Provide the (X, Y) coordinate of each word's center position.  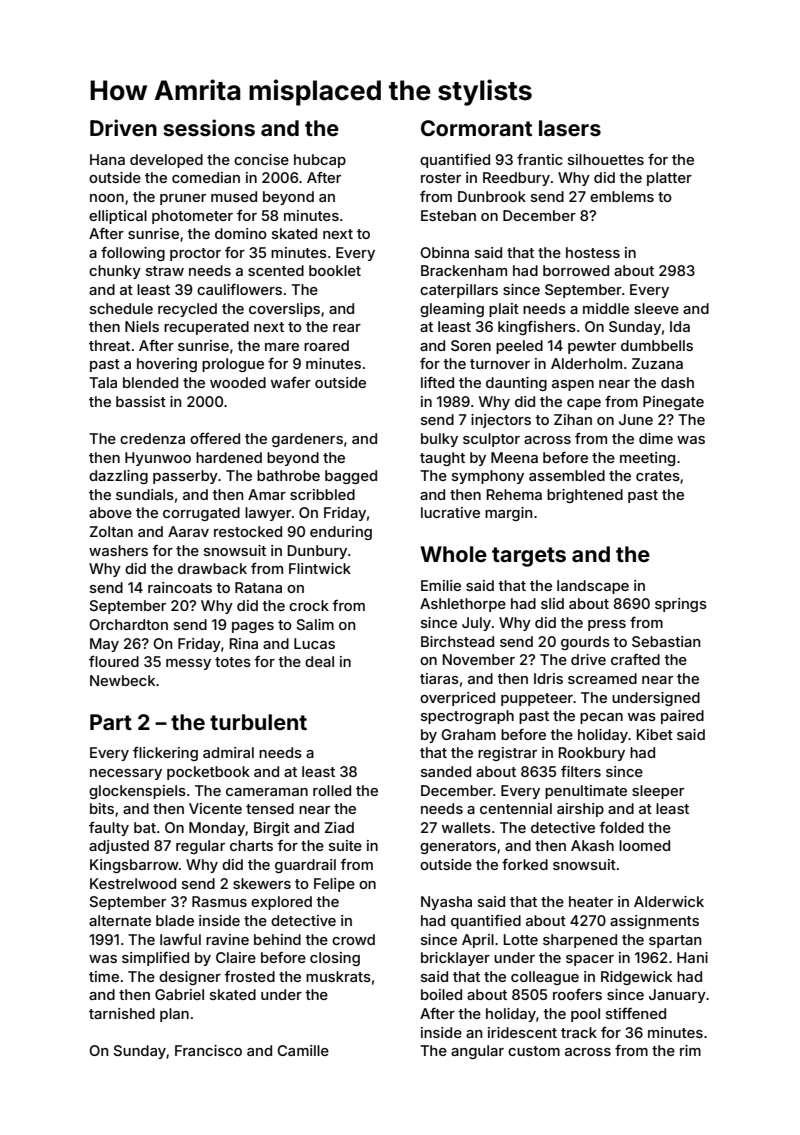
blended (150, 382)
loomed (644, 845)
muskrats (338, 976)
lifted (437, 382)
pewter (592, 347)
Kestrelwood (133, 883)
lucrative (450, 512)
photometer (192, 217)
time (104, 976)
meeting (647, 459)
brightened (585, 496)
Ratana (258, 587)
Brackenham (464, 270)
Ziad (339, 827)
